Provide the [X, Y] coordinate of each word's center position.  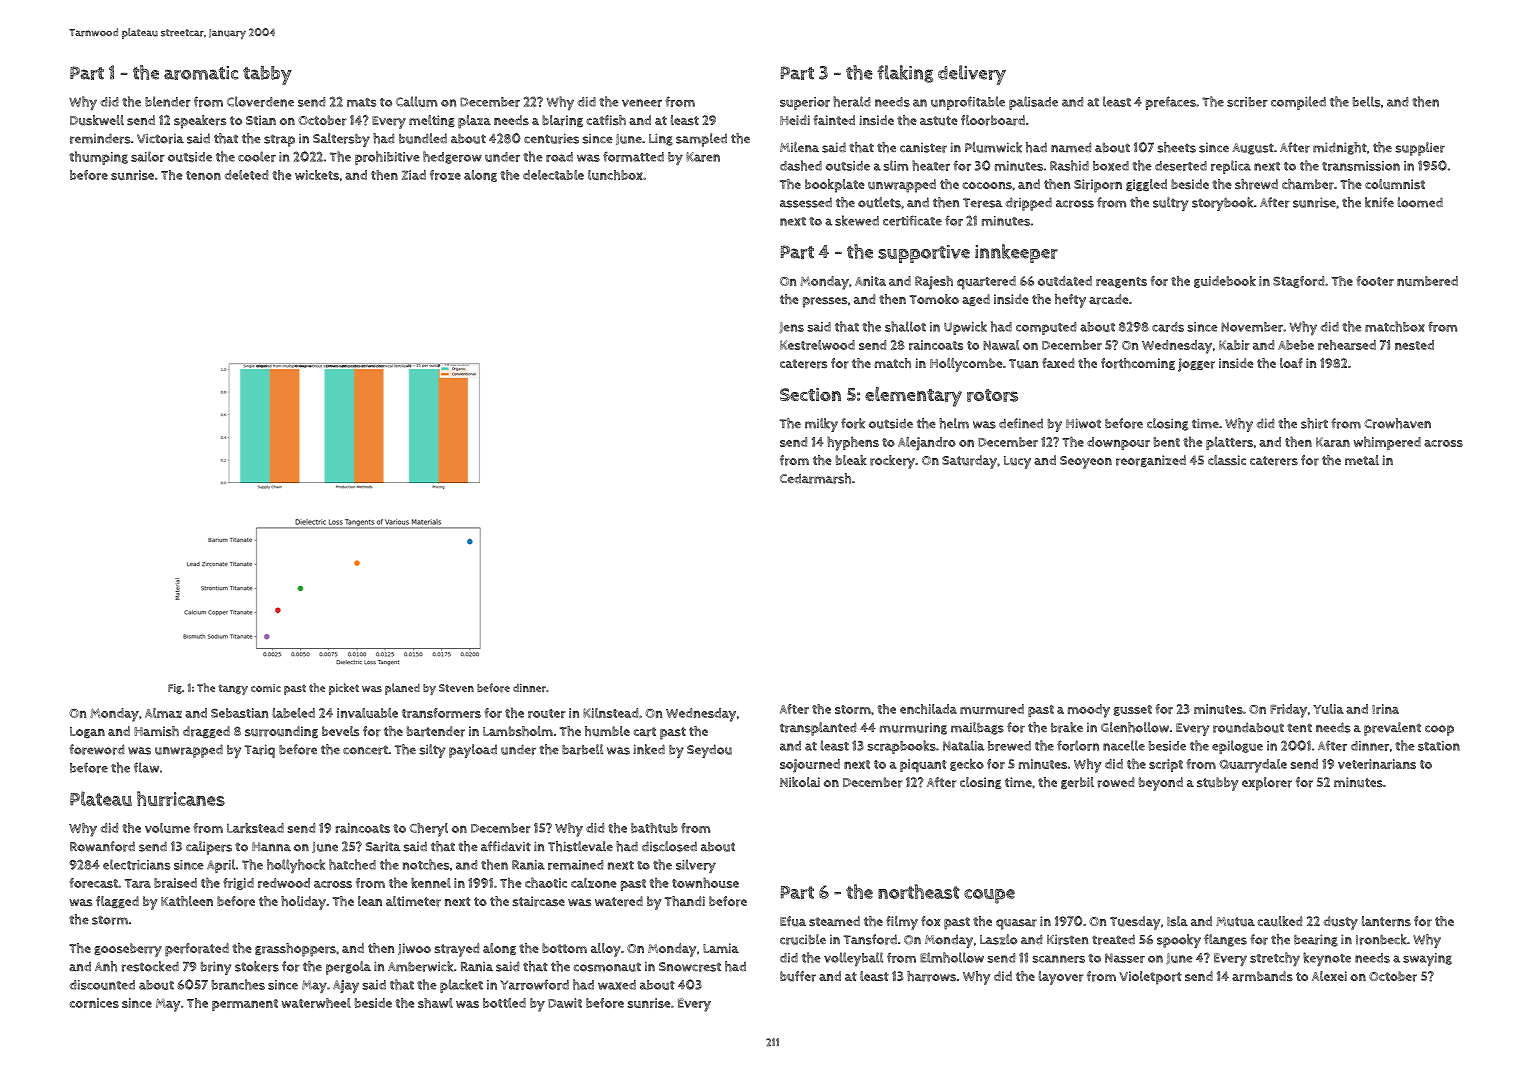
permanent [245, 1005]
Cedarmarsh [815, 478]
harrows [931, 976]
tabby [267, 75]
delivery [972, 75]
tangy [233, 689]
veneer [642, 103]
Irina [1385, 709]
